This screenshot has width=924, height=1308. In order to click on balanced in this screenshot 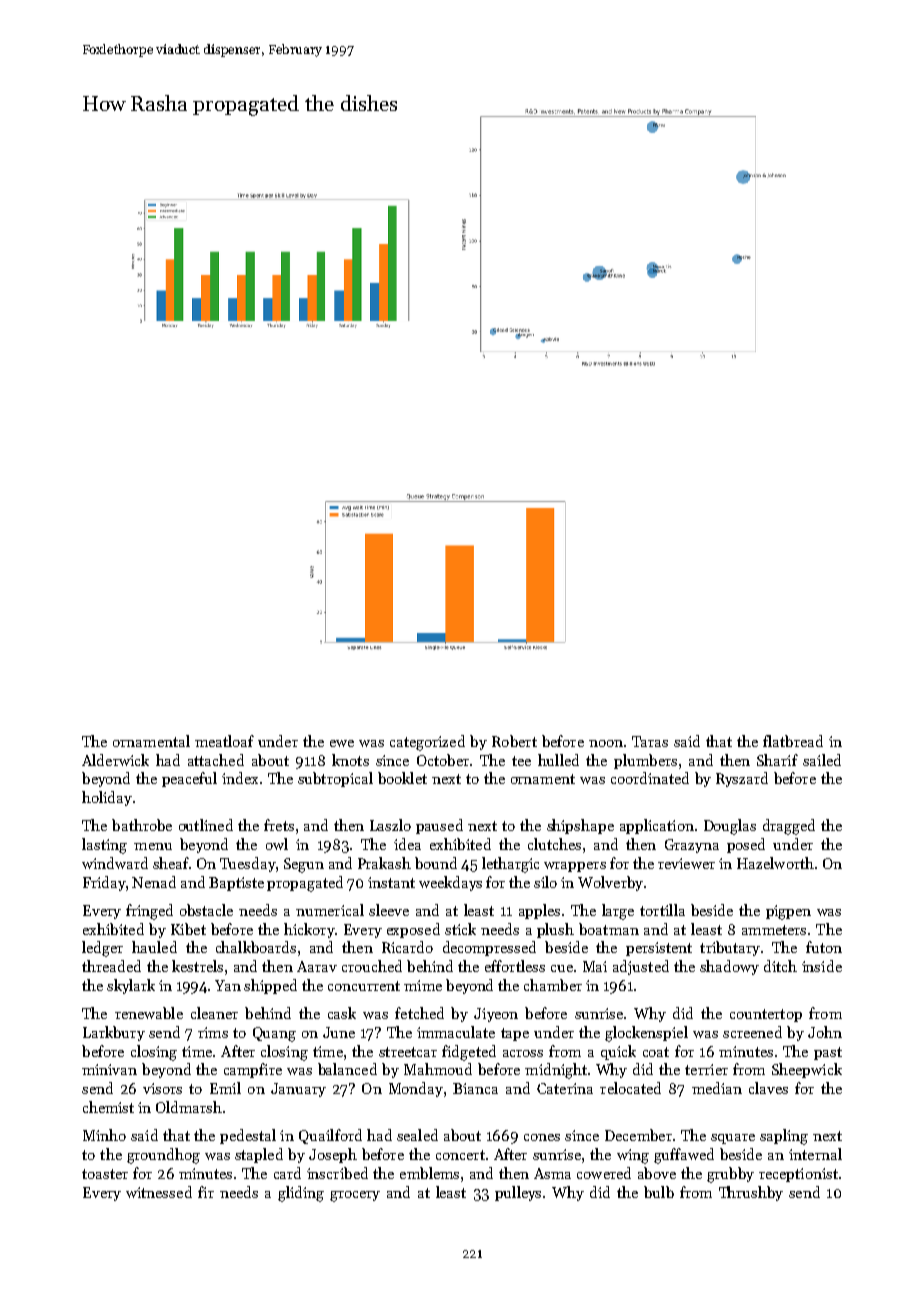, I will do `click(347, 1069)`.
